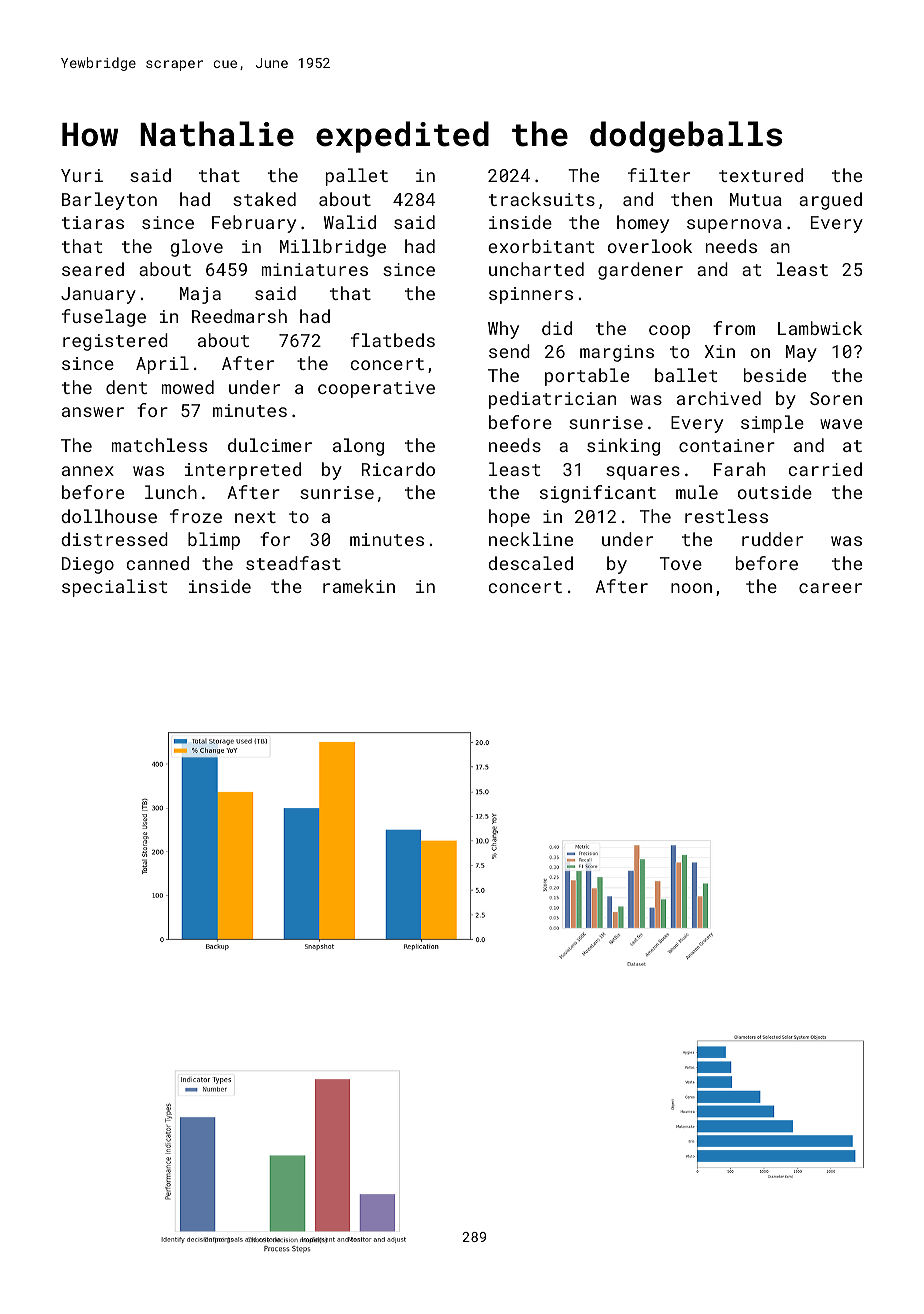 The width and height of the screenshot is (924, 1314). Describe the element at coordinates (557, 328) in the screenshot. I see `did` at that location.
